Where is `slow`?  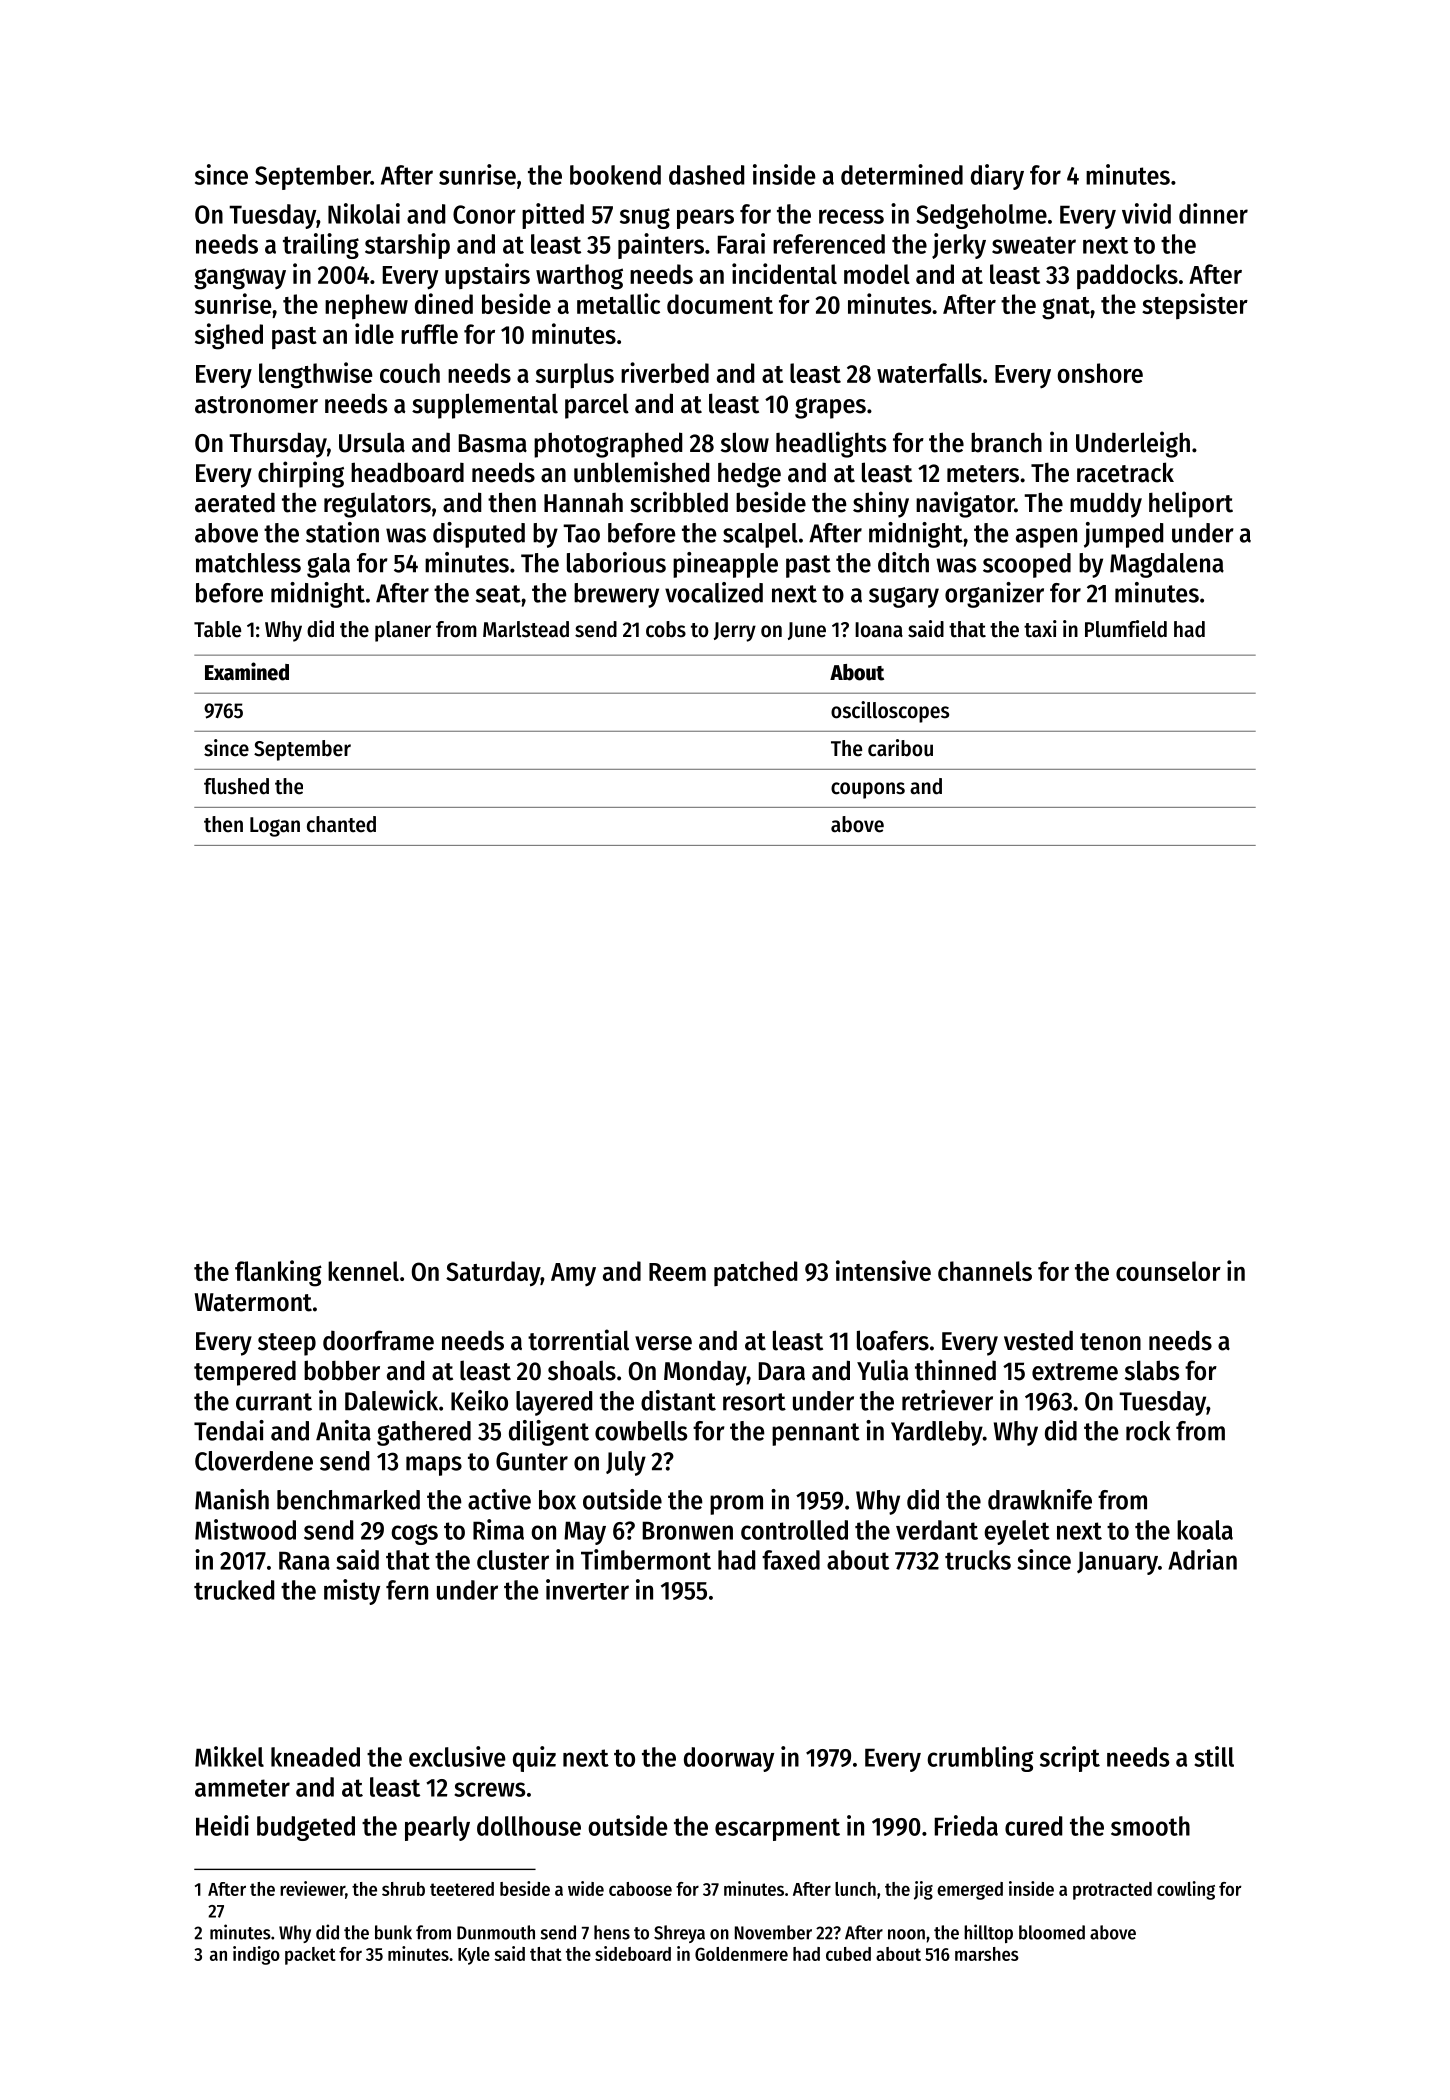
slow is located at coordinates (745, 442).
